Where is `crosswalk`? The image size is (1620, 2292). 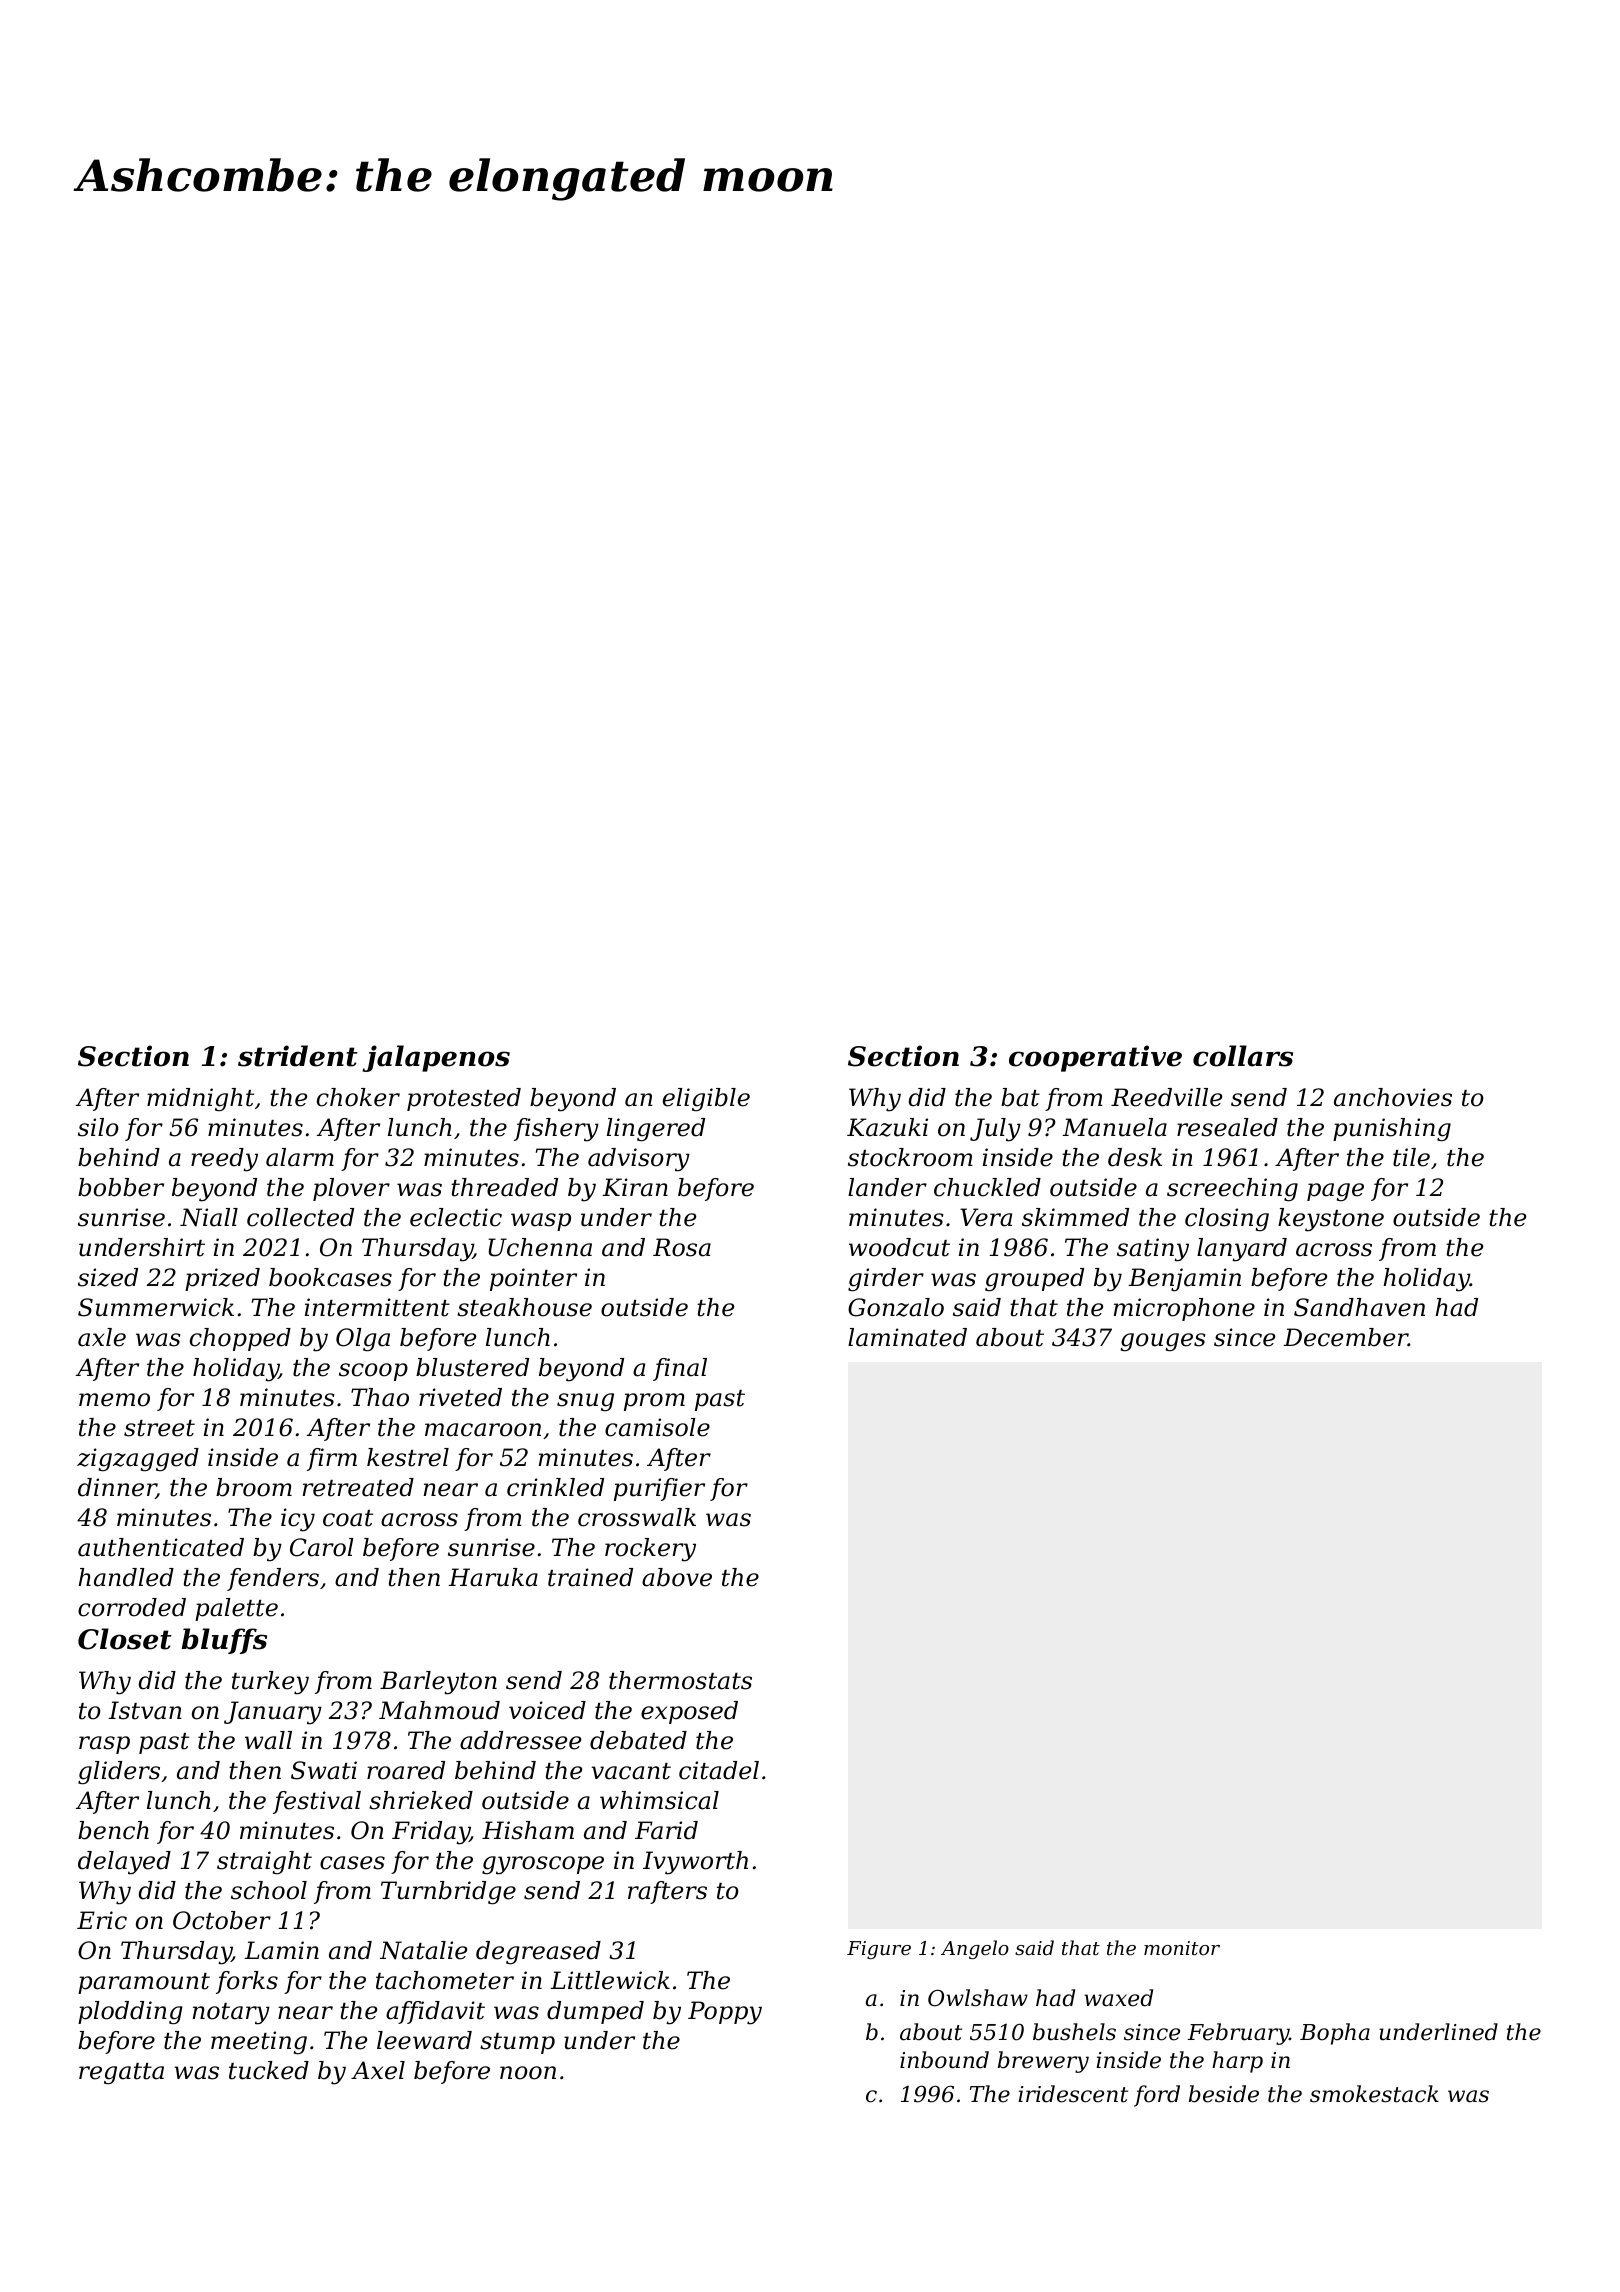 crosswalk is located at coordinates (637, 1517).
